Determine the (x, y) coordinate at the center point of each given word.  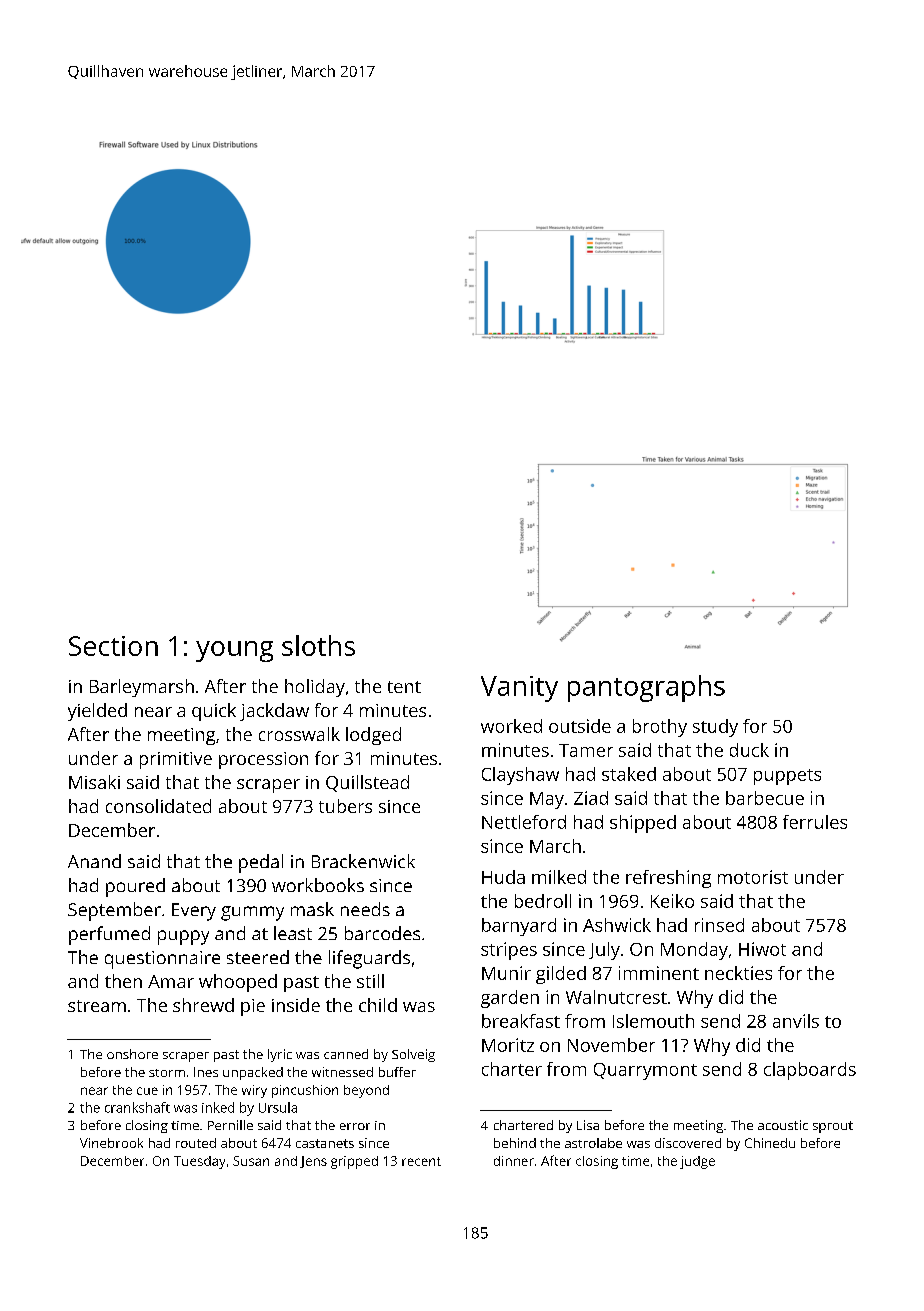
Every (194, 912)
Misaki (94, 782)
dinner (514, 1161)
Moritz (508, 1045)
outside (580, 726)
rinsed (719, 925)
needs (365, 909)
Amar (171, 981)
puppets (787, 777)
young (234, 651)
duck (749, 750)
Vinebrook (111, 1143)
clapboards (810, 1071)
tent (404, 687)
